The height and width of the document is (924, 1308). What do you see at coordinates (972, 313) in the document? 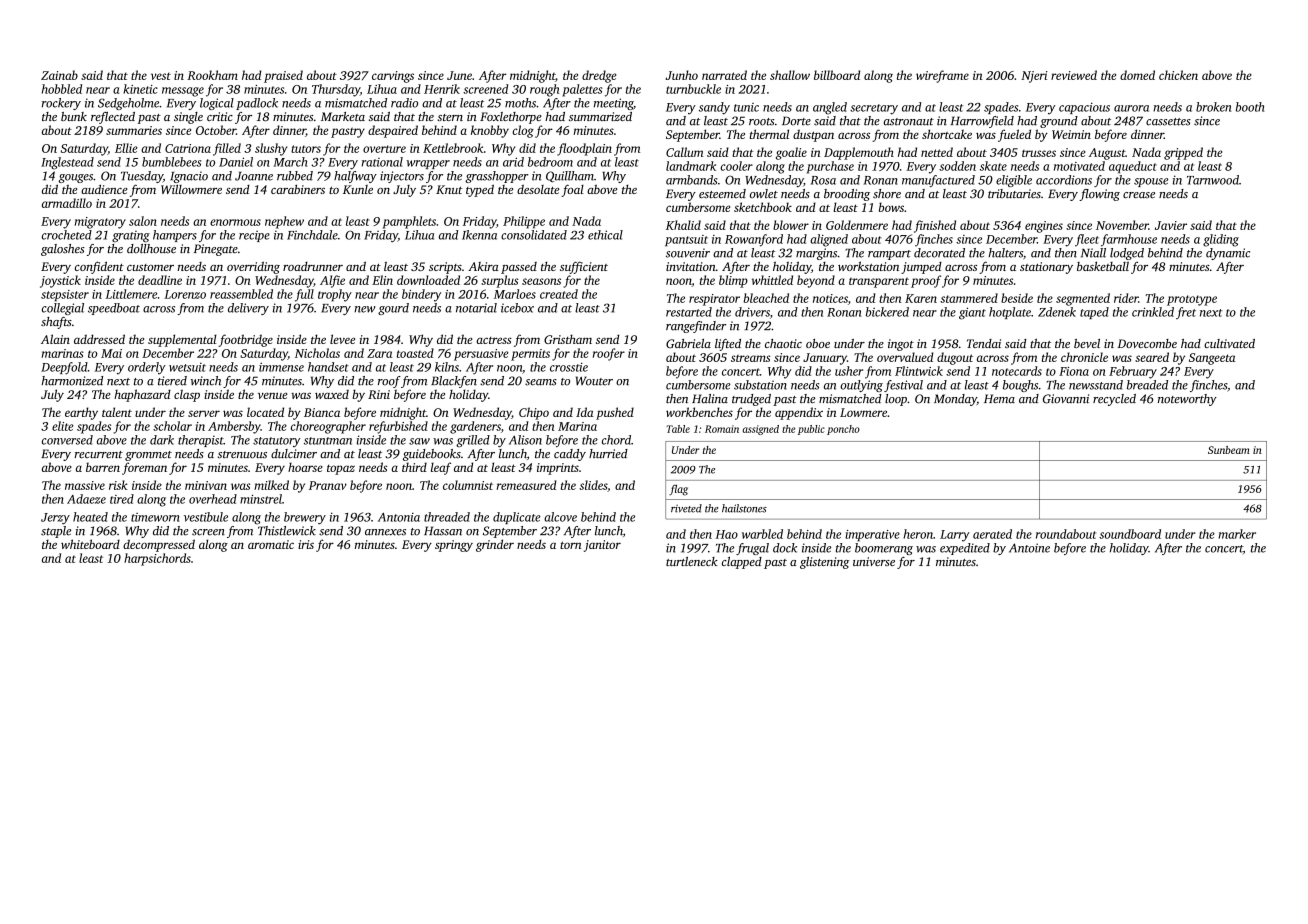
I see `giant` at bounding box center [972, 313].
